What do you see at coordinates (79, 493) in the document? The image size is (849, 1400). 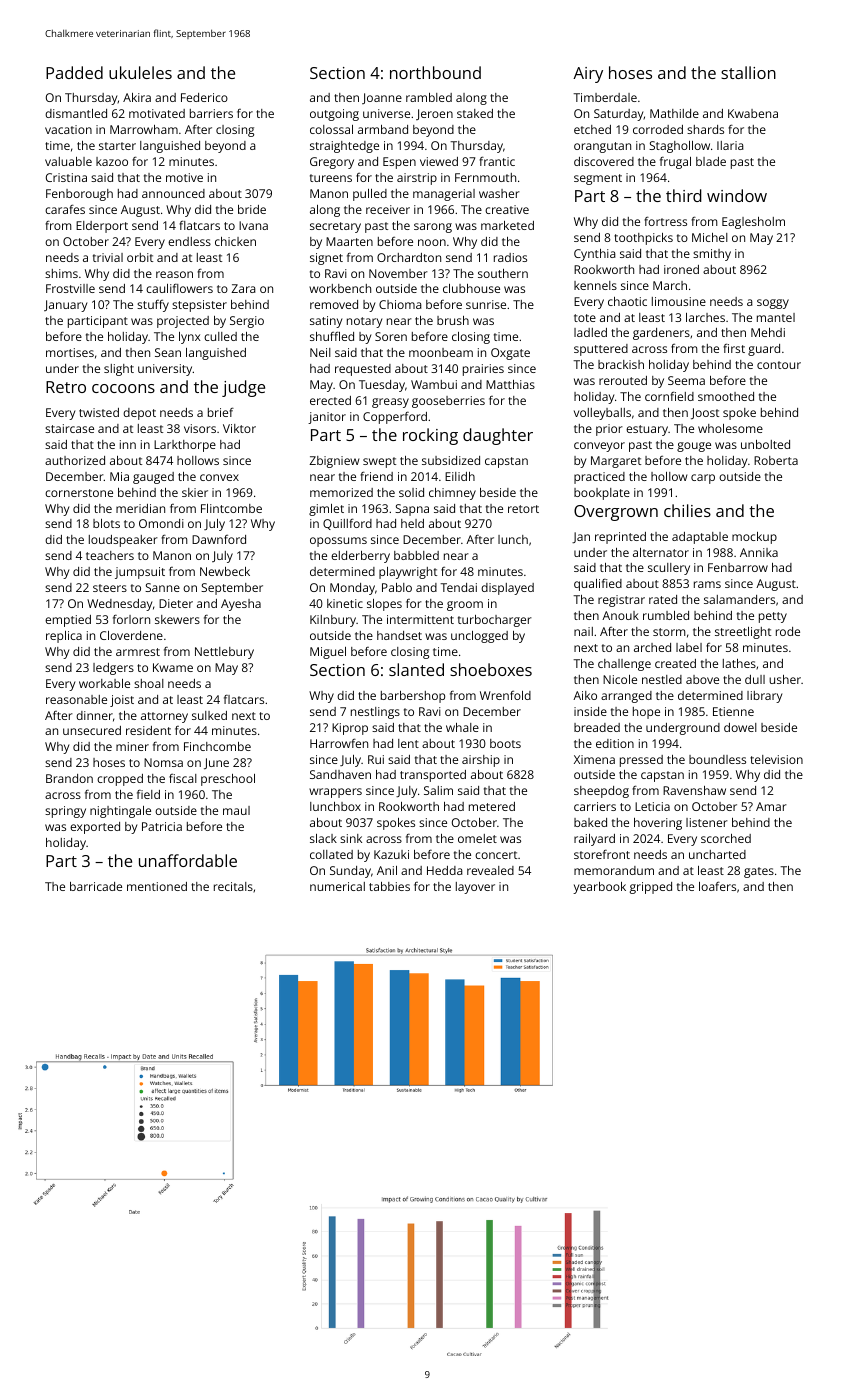 I see `cornerstone` at bounding box center [79, 493].
